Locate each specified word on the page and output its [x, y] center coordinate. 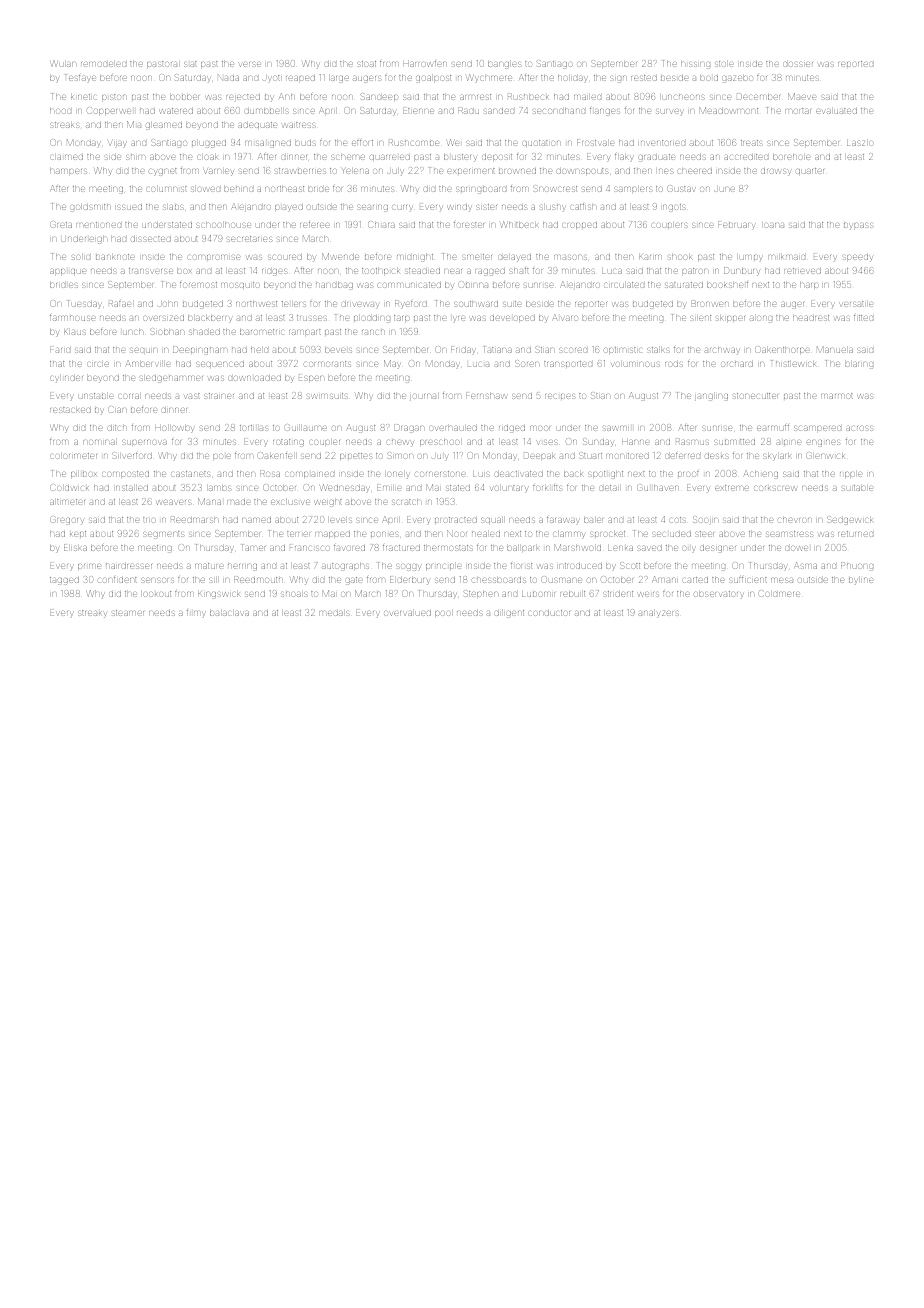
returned [855, 534]
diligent [509, 614]
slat [190, 64]
